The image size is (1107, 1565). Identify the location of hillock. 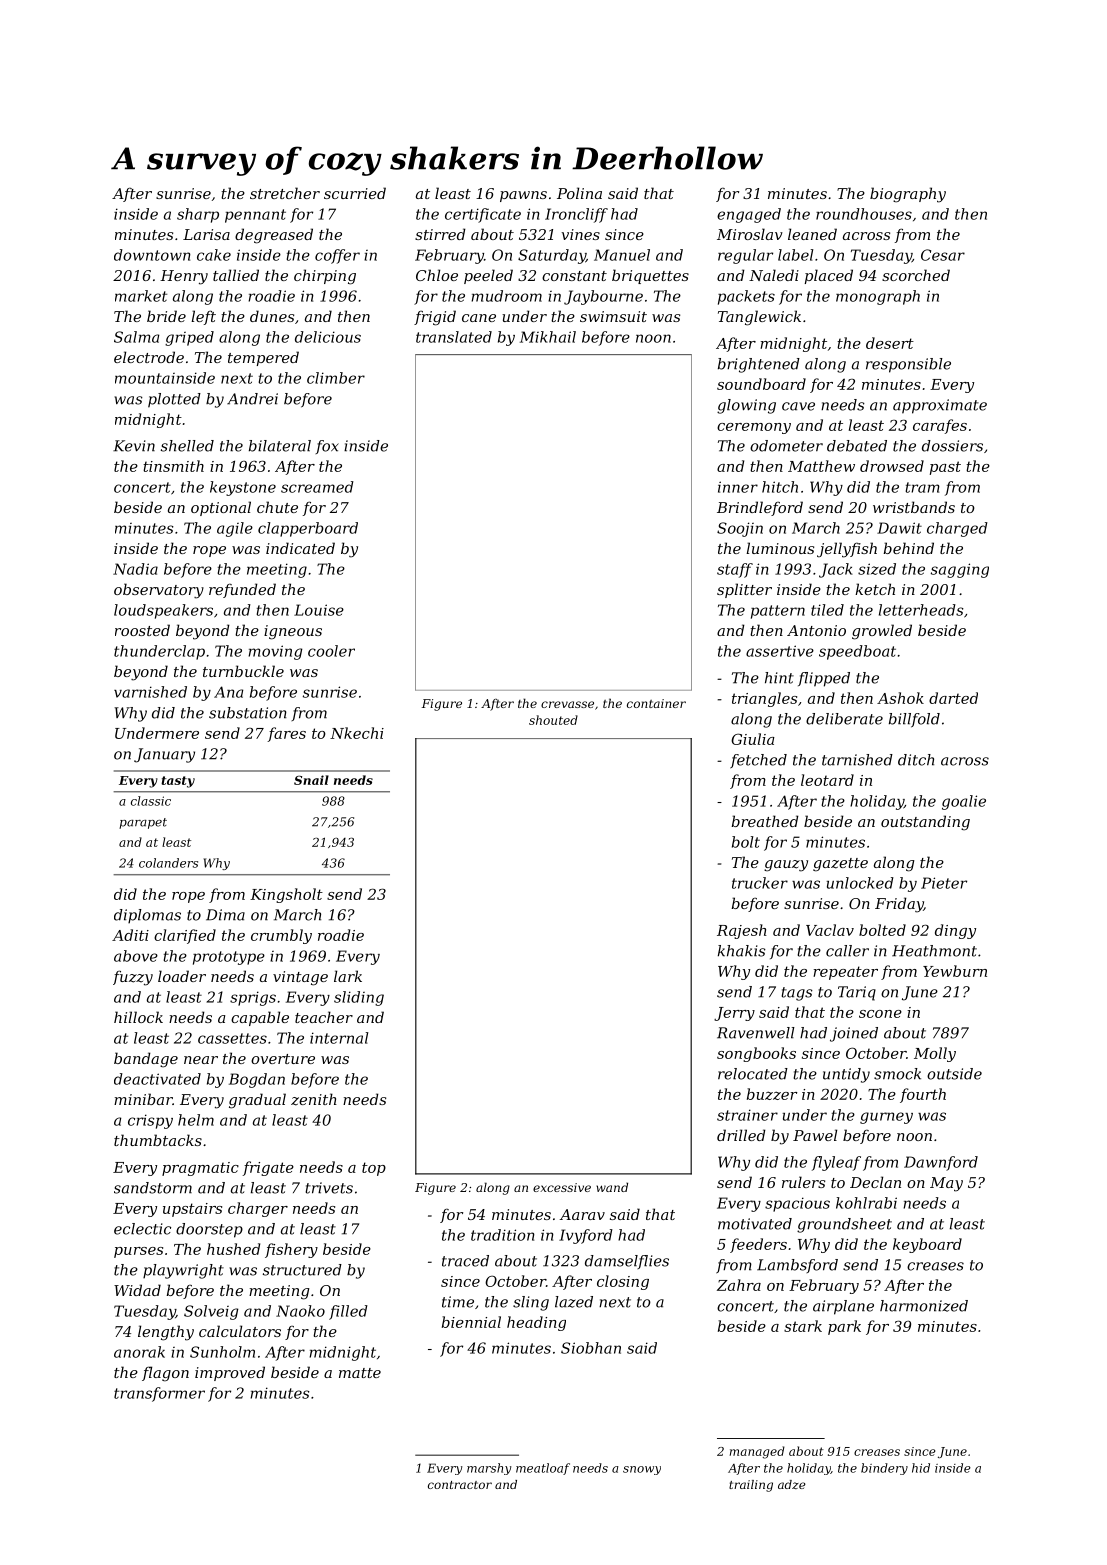
(138, 1017).
